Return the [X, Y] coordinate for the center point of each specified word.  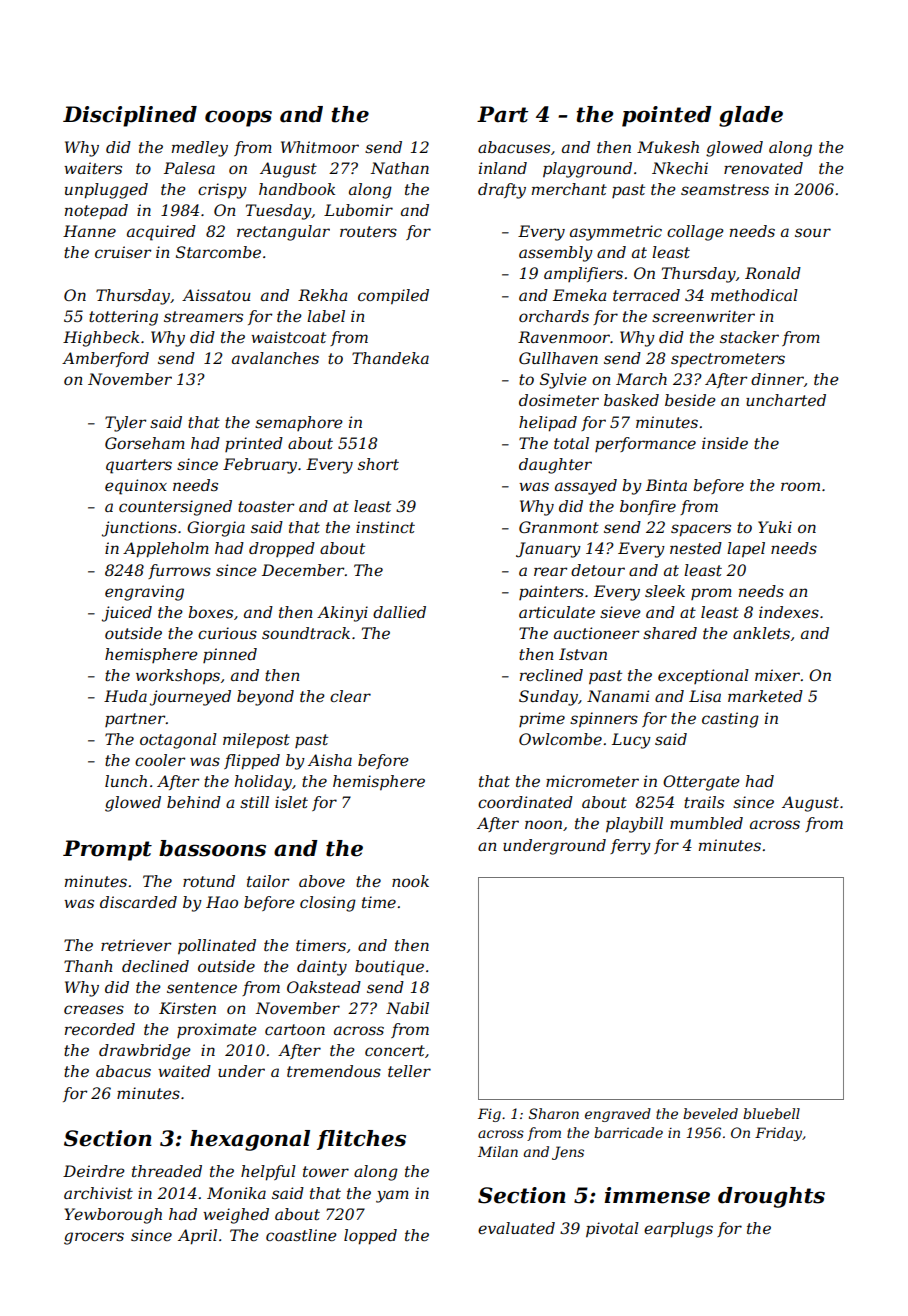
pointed [667, 116]
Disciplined [130, 116]
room [800, 486]
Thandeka [390, 358]
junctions [139, 529]
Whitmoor [320, 147]
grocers [94, 1238]
